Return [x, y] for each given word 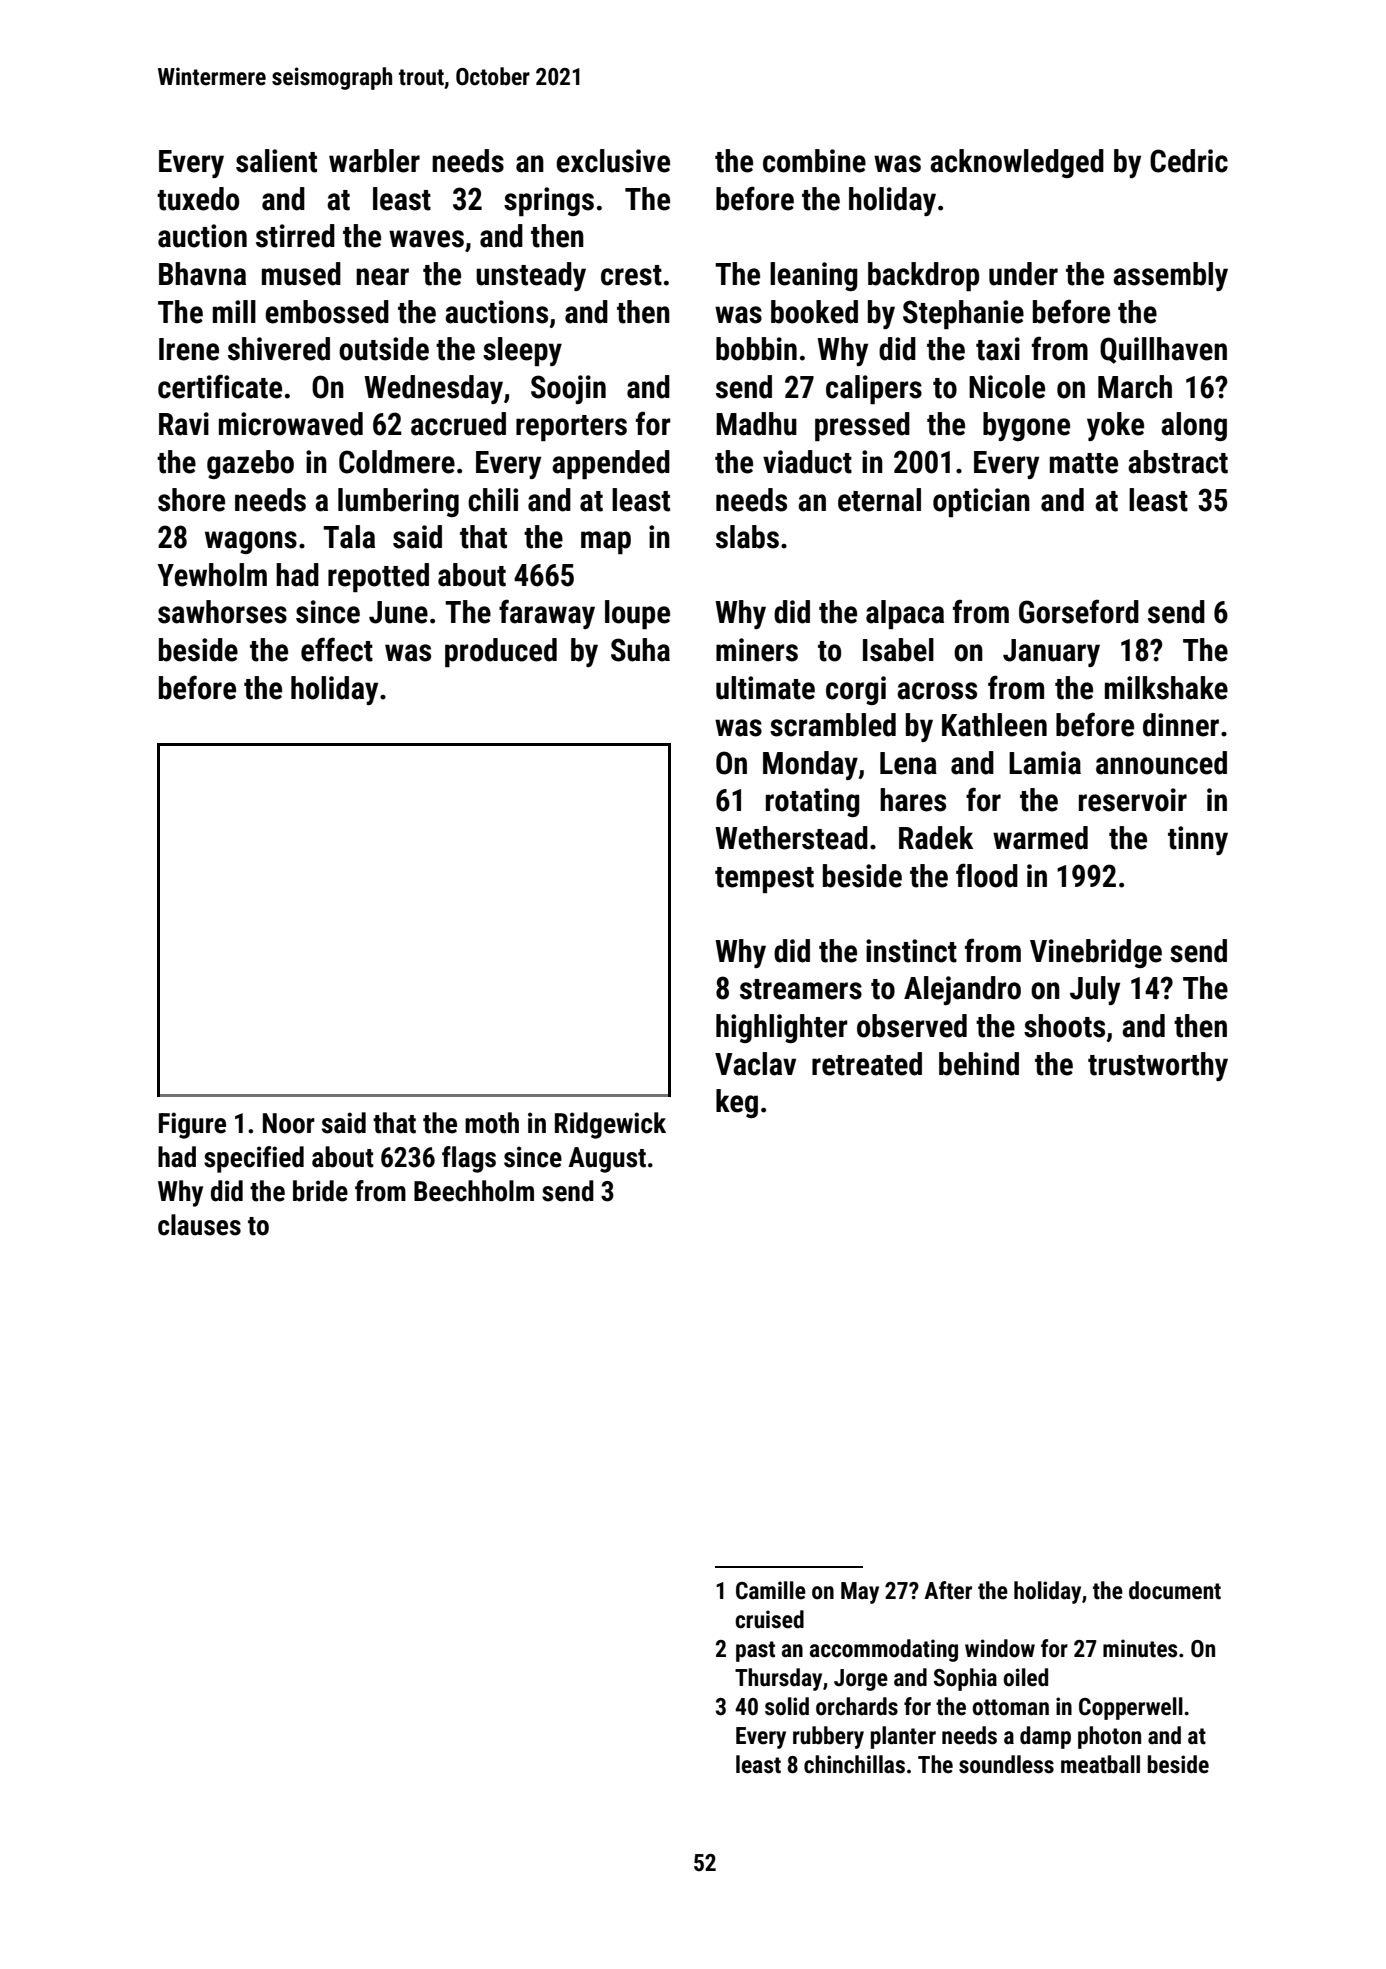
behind [979, 1064]
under [1023, 274]
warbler [374, 161]
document [1175, 1590]
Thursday [778, 1679]
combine [814, 161]
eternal [879, 500]
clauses [199, 1225]
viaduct [807, 462]
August [607, 1160]
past [755, 1651]
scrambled [833, 725]
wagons [251, 542]
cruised [769, 1619]
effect [337, 649]
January [1051, 653]
